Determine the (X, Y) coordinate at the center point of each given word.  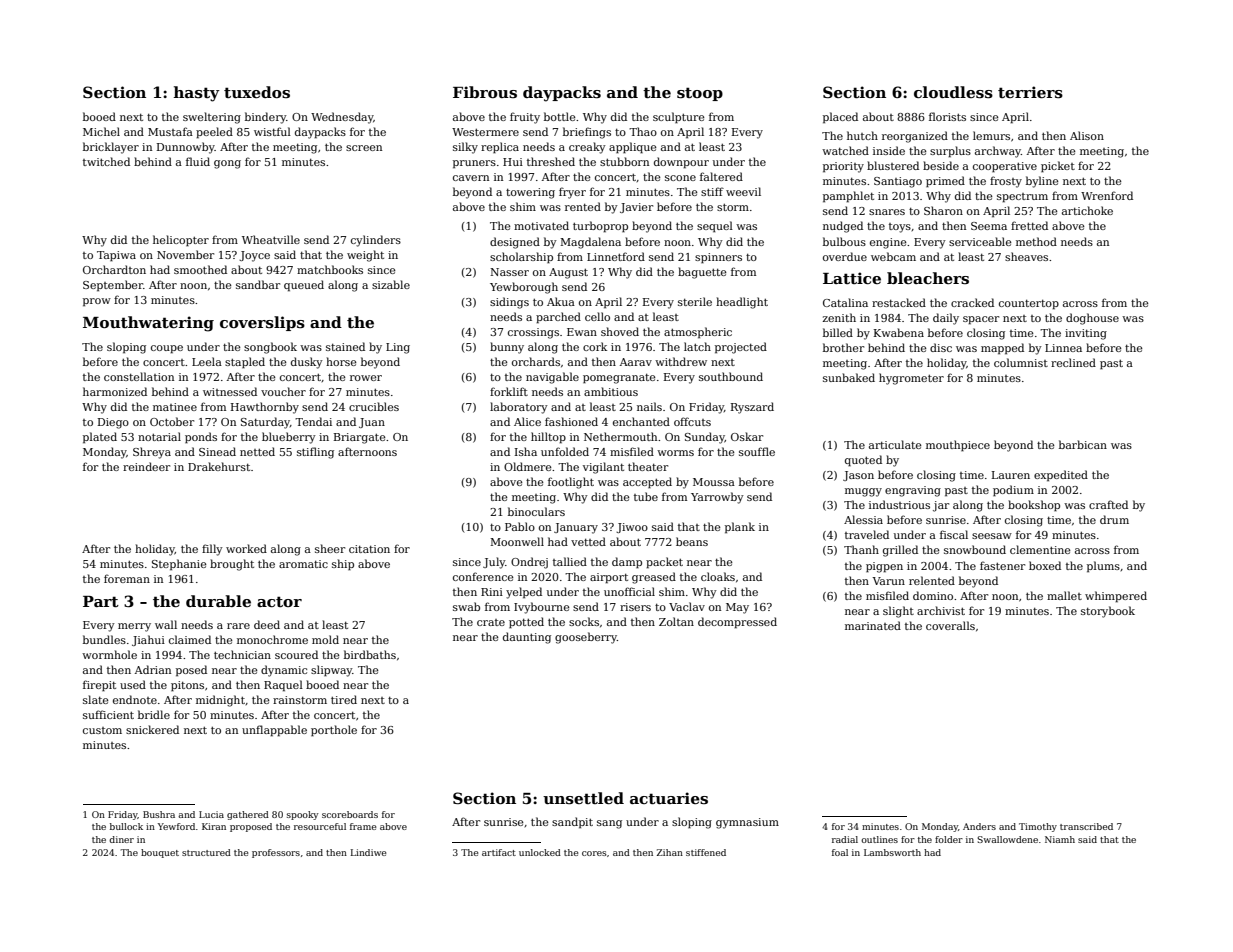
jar (941, 506)
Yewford (176, 826)
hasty (197, 94)
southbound (731, 376)
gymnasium (747, 823)
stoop (700, 94)
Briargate (360, 438)
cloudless (953, 92)
